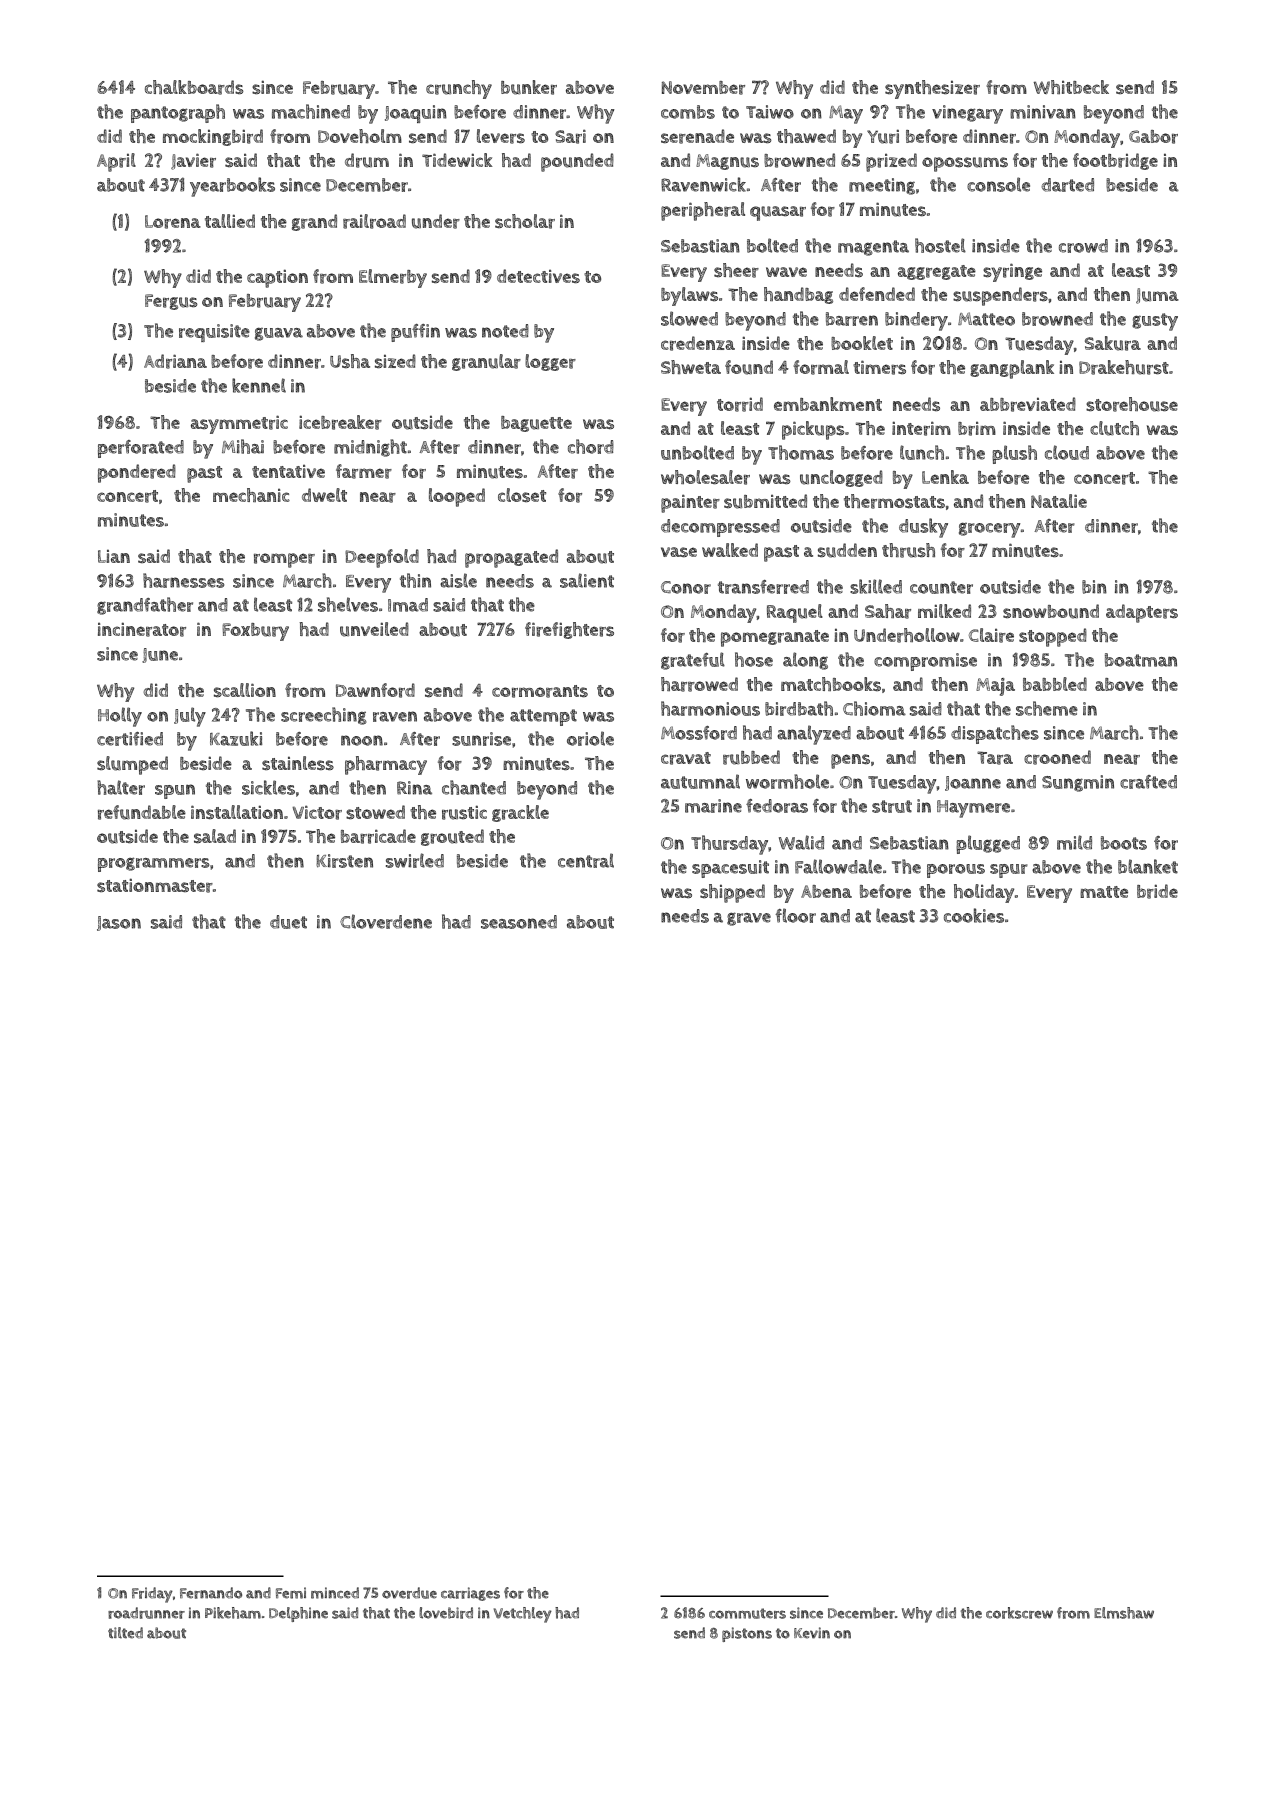 The width and height of the image is (1275, 1803). Describe the element at coordinates (812, 1633) in the image. I see `Kevin` at that location.
